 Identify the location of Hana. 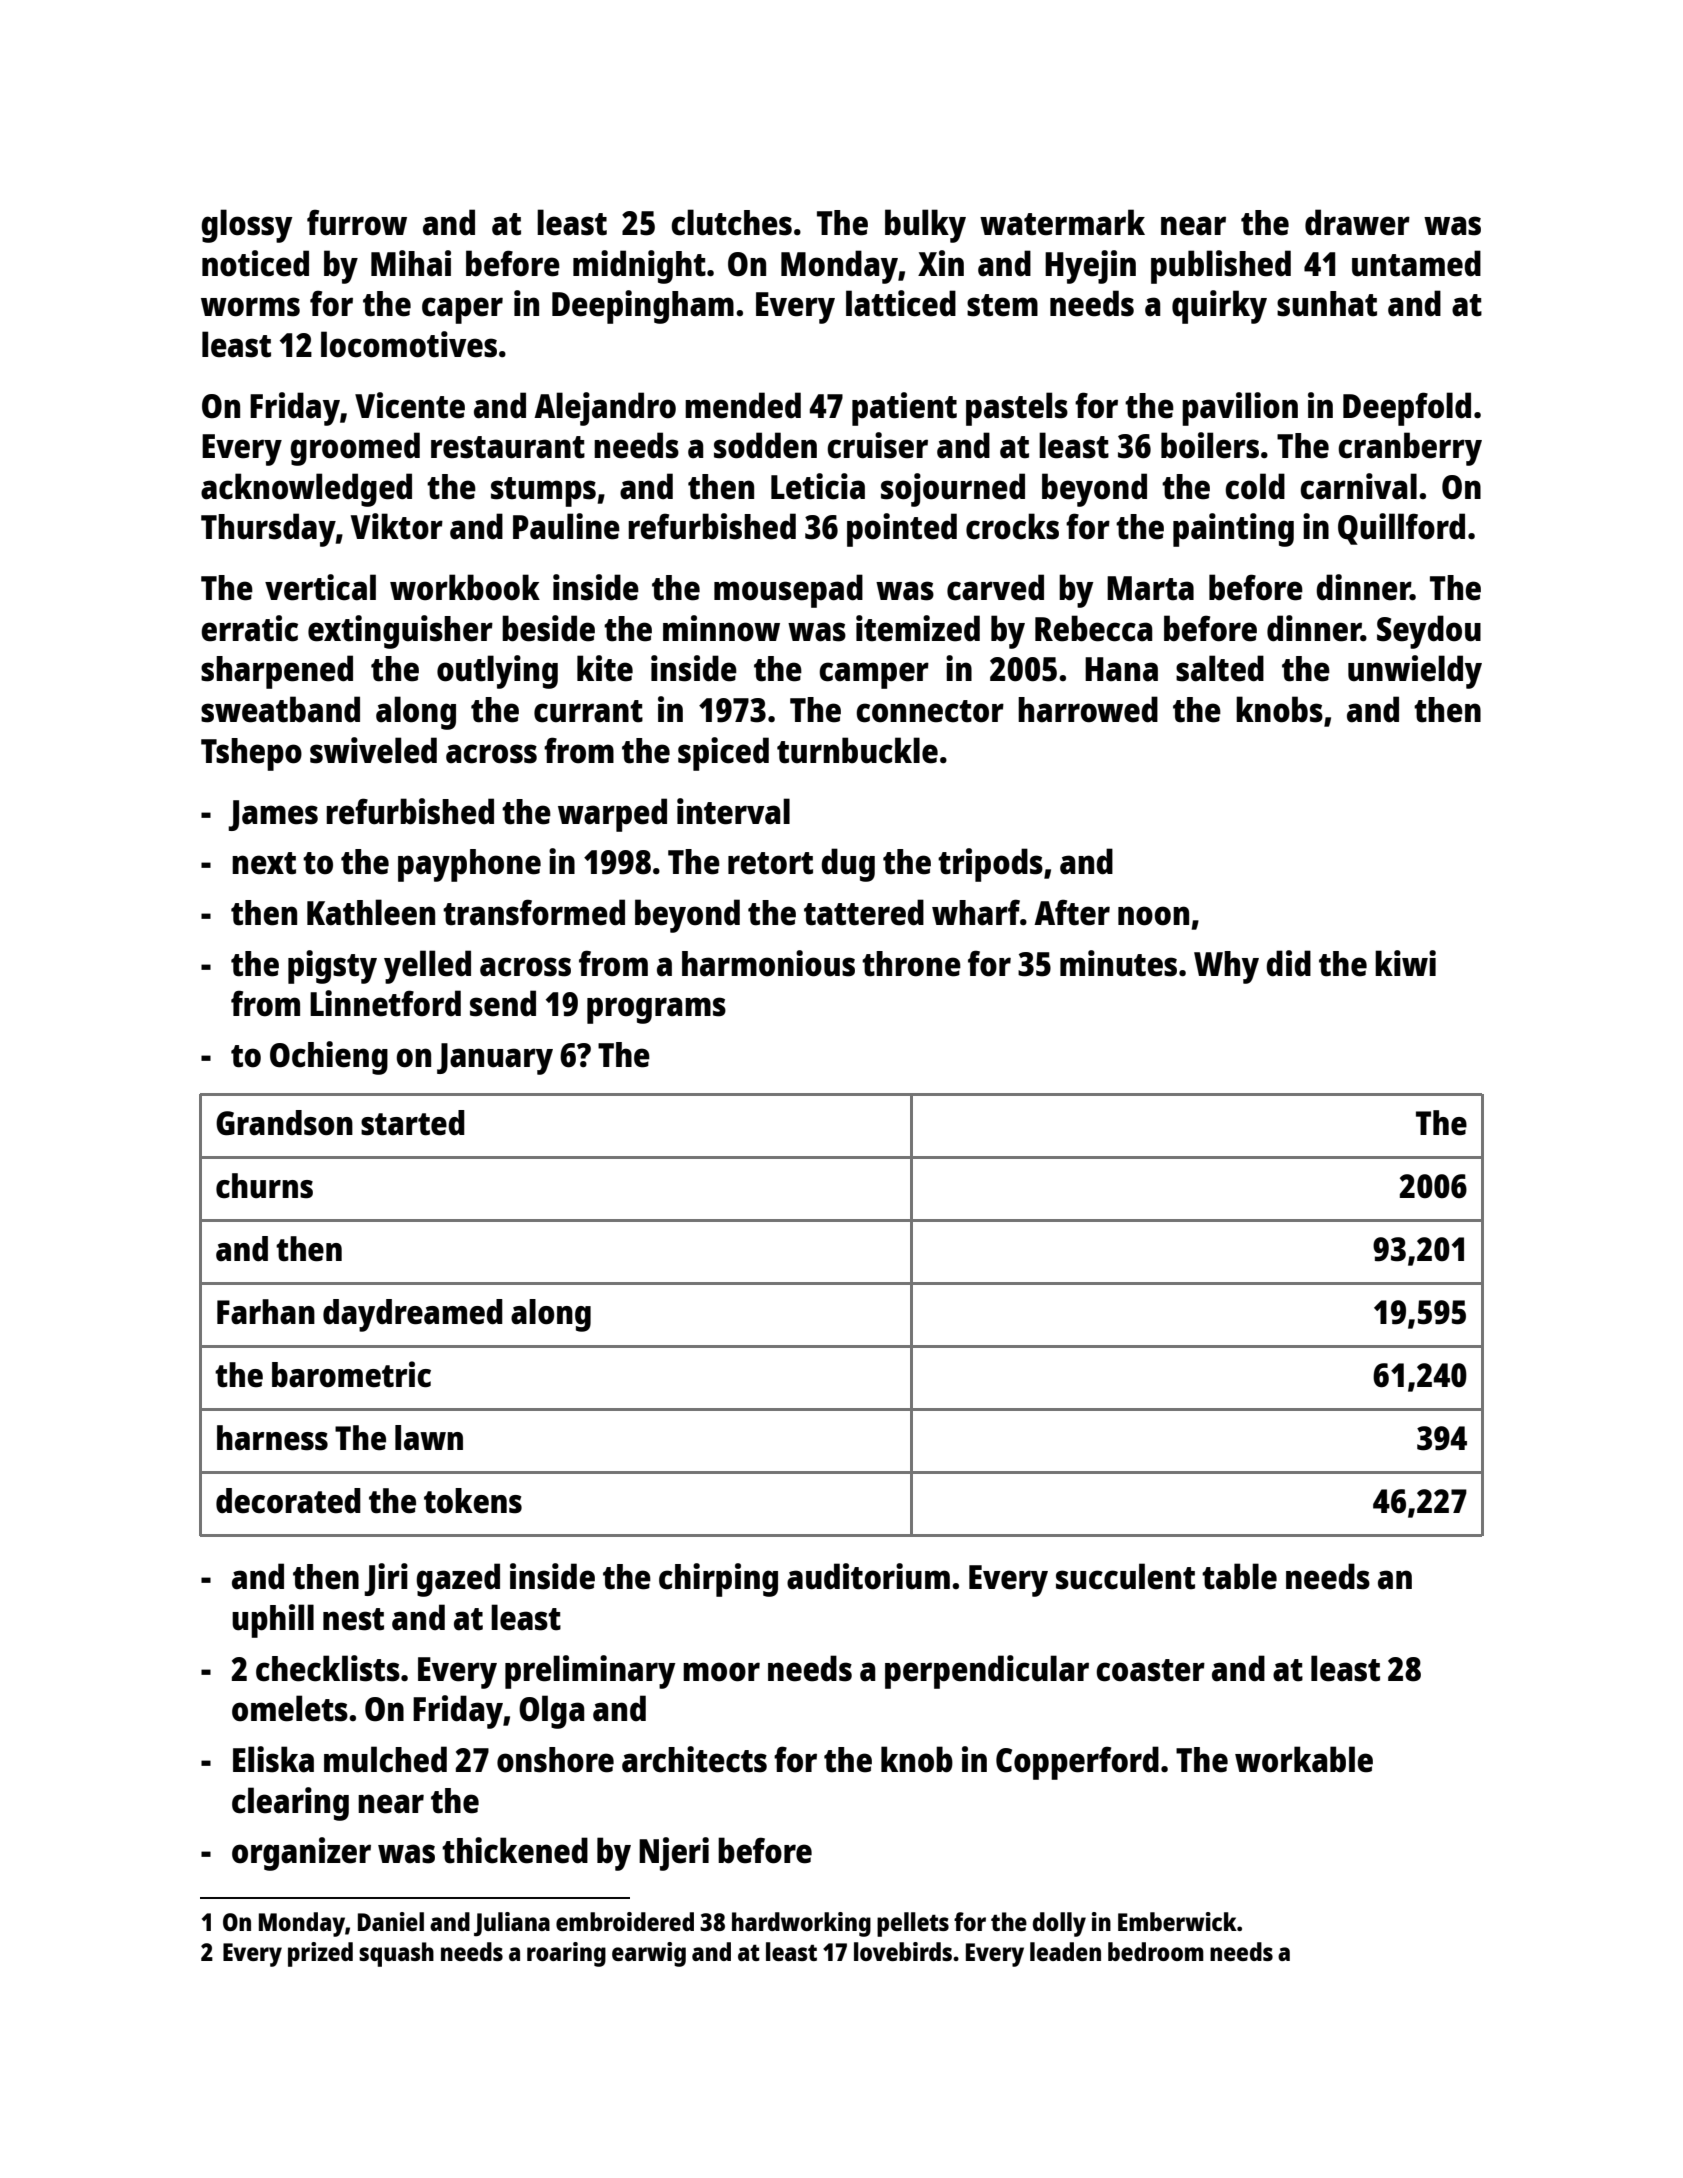
(1121, 669).
